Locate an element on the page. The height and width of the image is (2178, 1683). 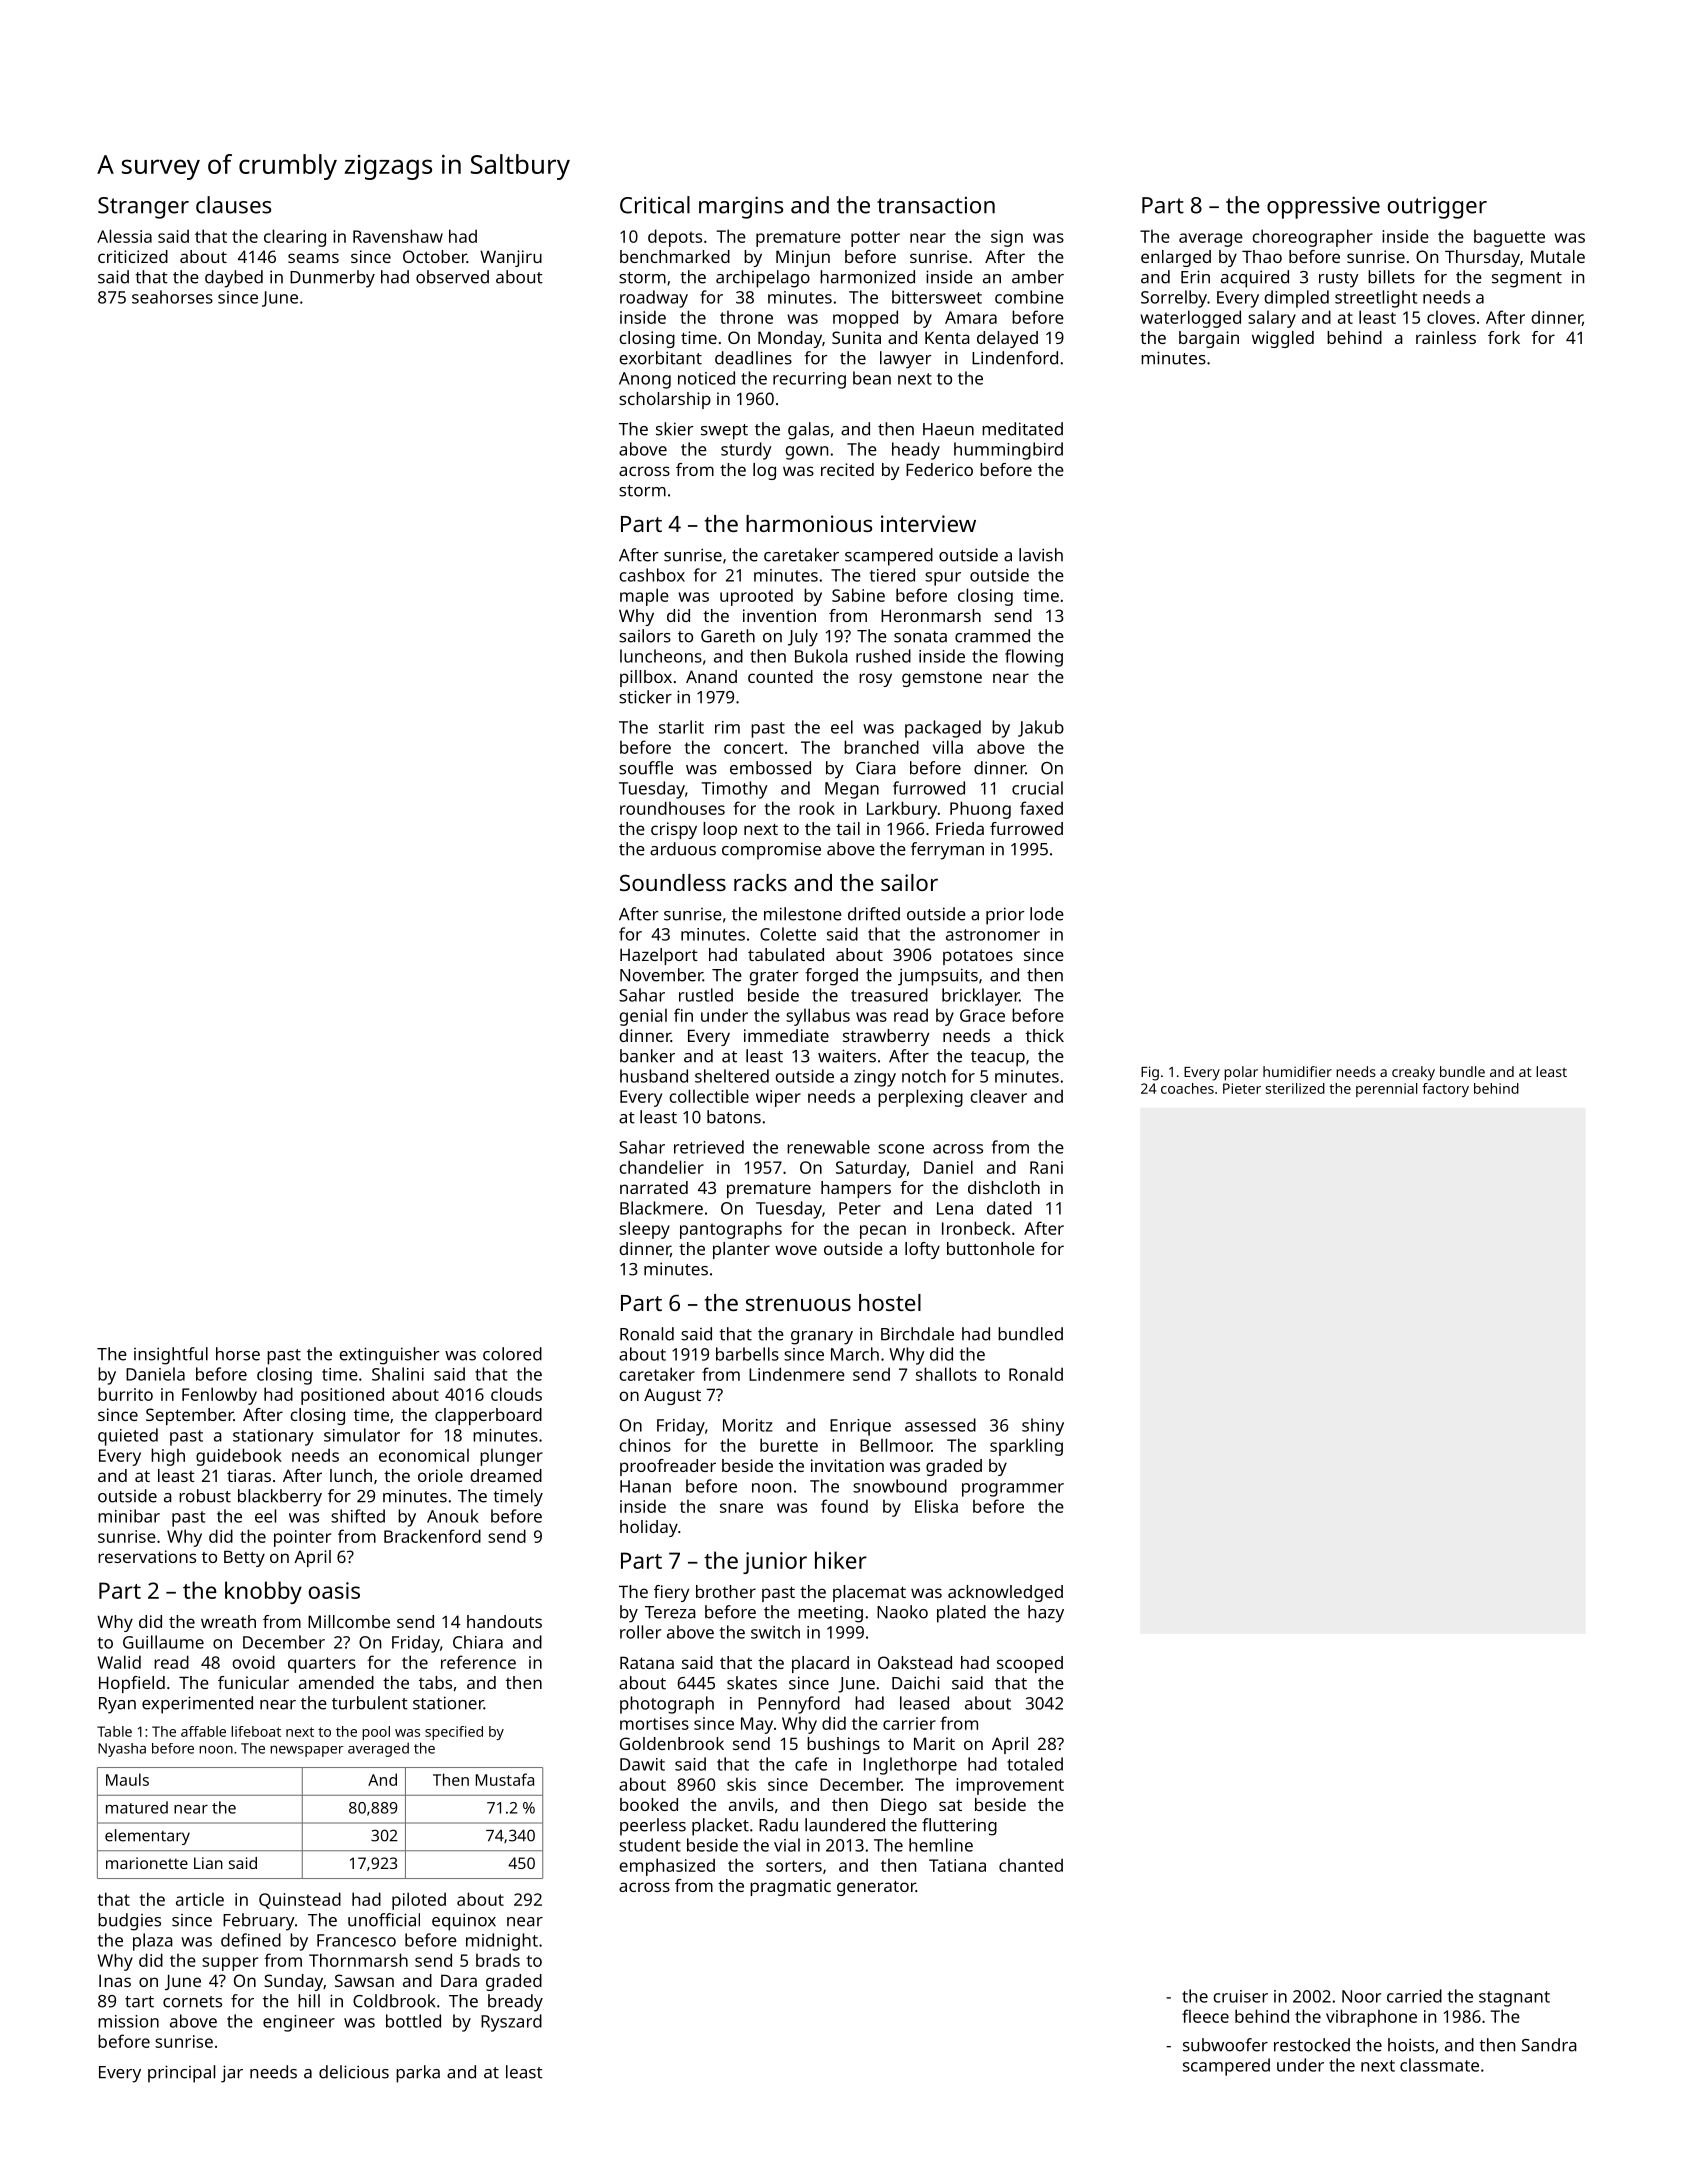
combine is located at coordinates (1029, 297).
